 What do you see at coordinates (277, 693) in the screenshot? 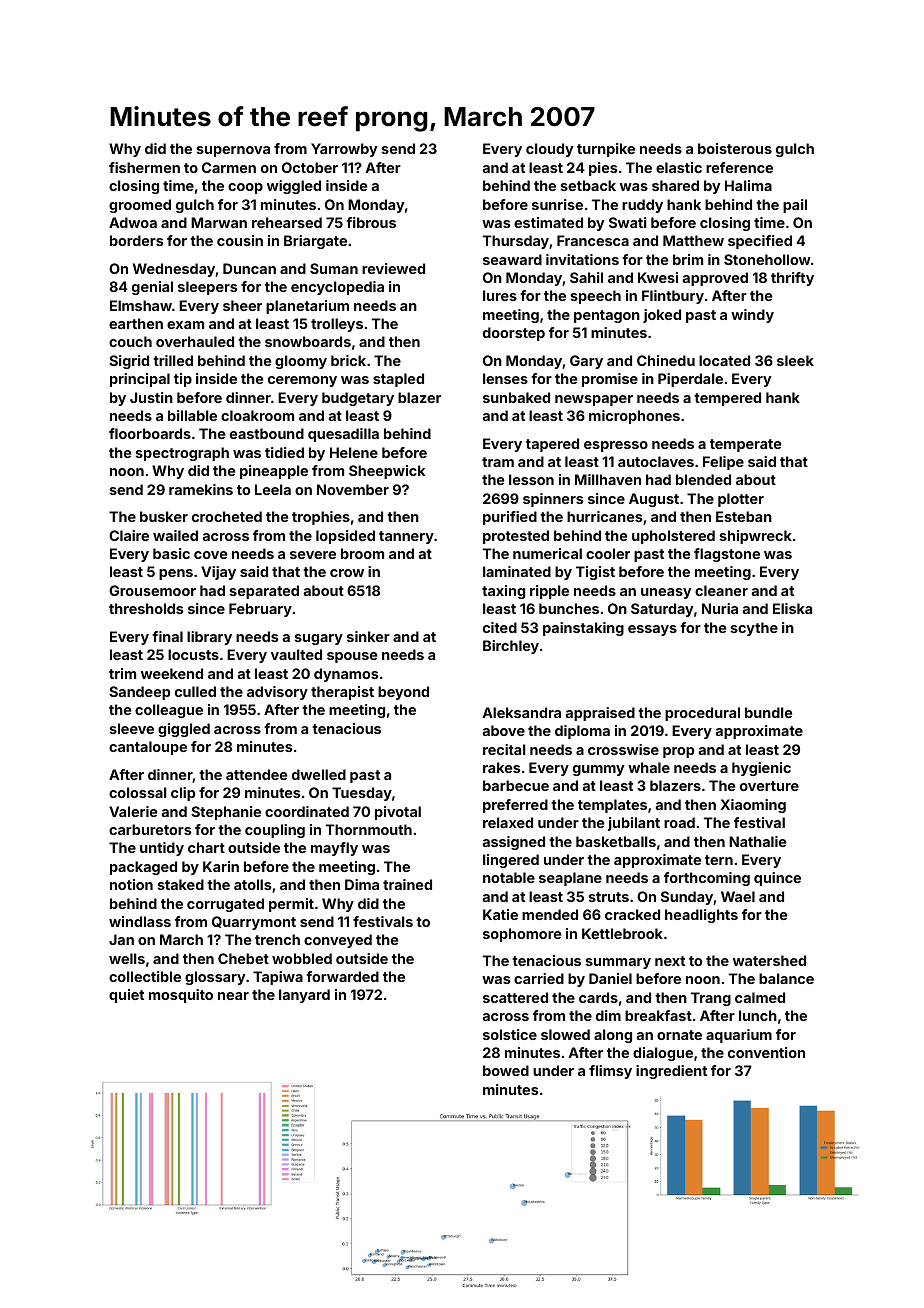
I see `advisory` at bounding box center [277, 693].
